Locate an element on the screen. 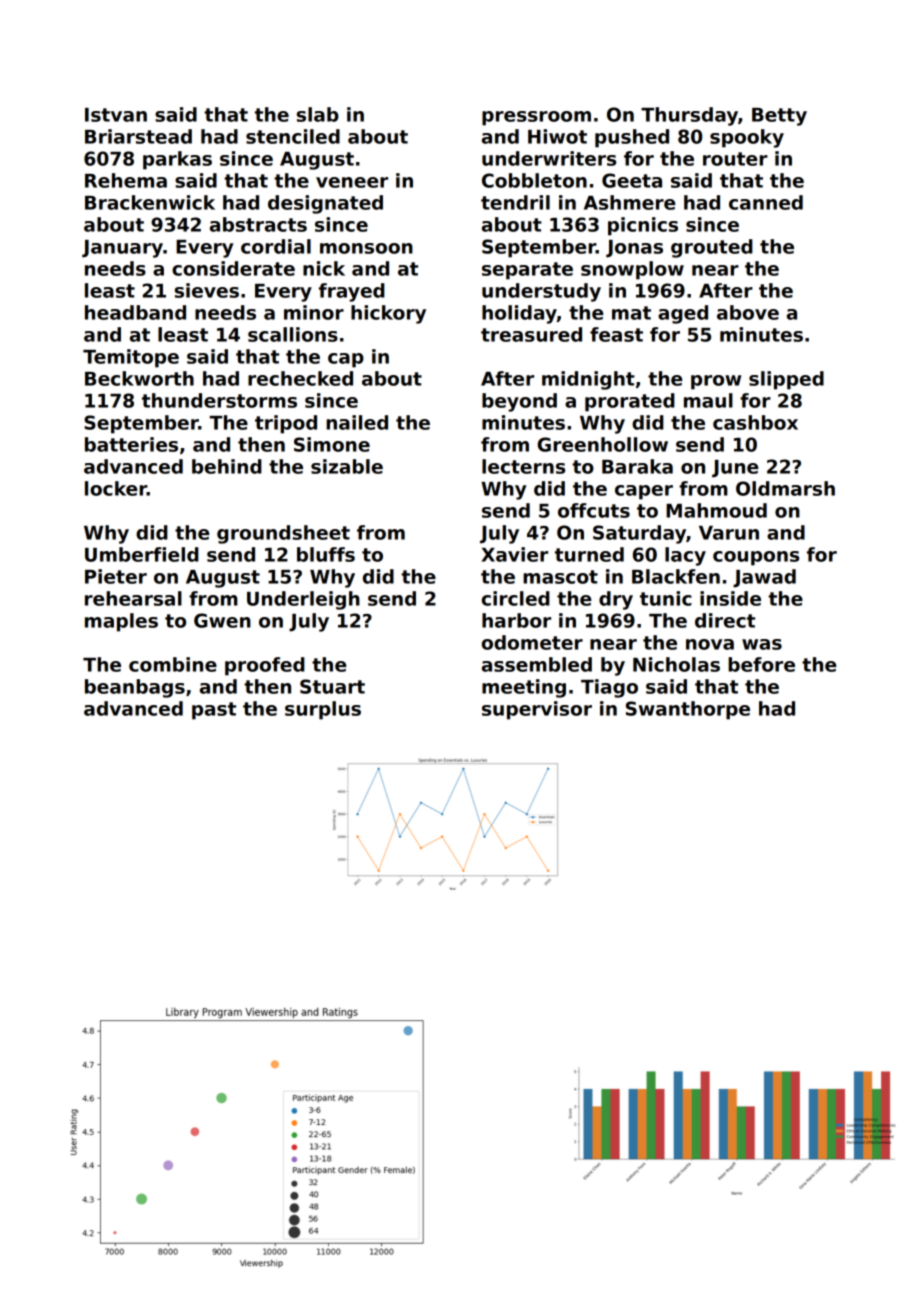  harbor is located at coordinates (516, 620).
